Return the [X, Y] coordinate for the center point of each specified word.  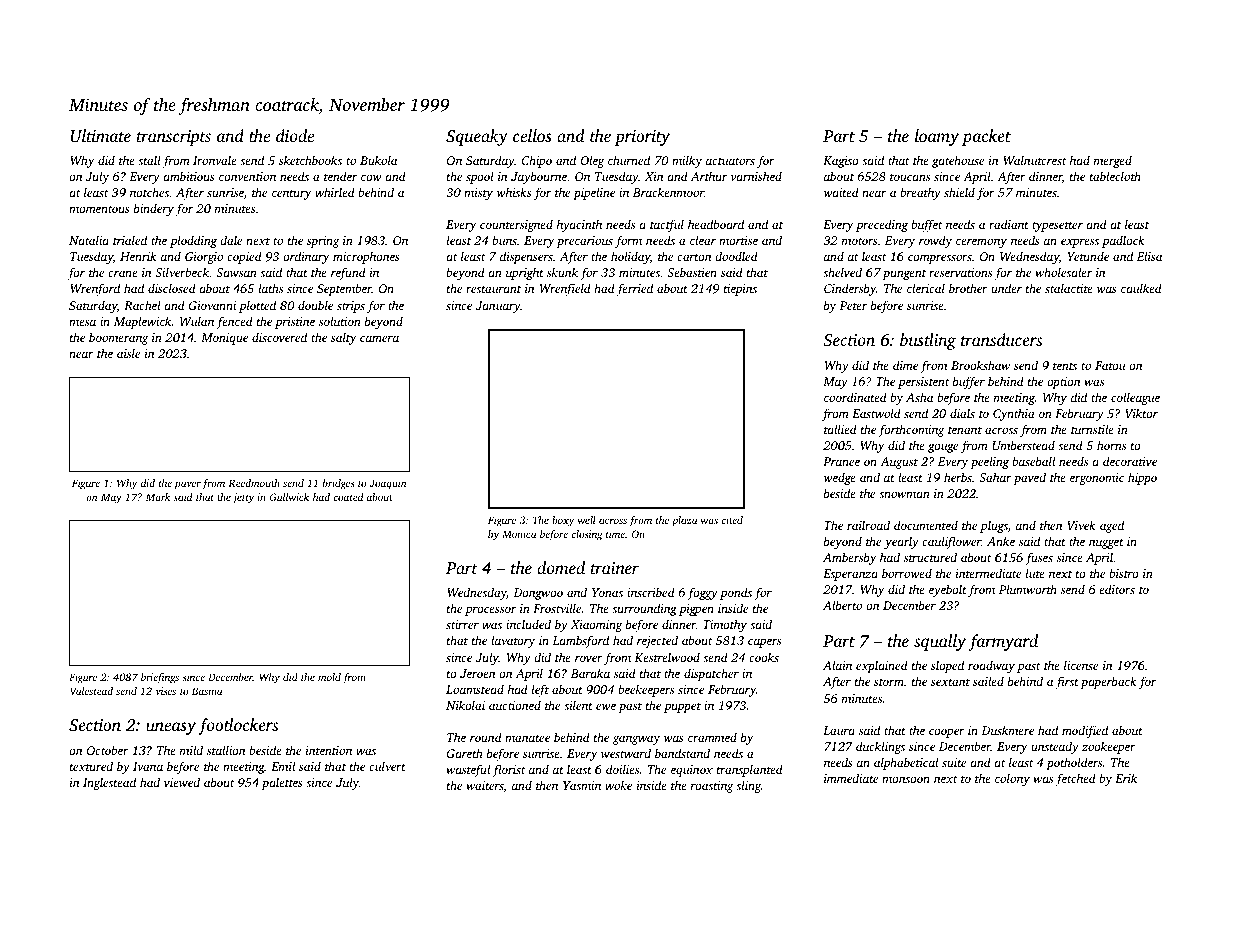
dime [905, 365]
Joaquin [387, 484]
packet [986, 137]
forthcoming [911, 430]
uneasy [171, 728]
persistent [924, 383]
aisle [128, 353]
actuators [730, 161]
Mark [158, 497]
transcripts [174, 138]
